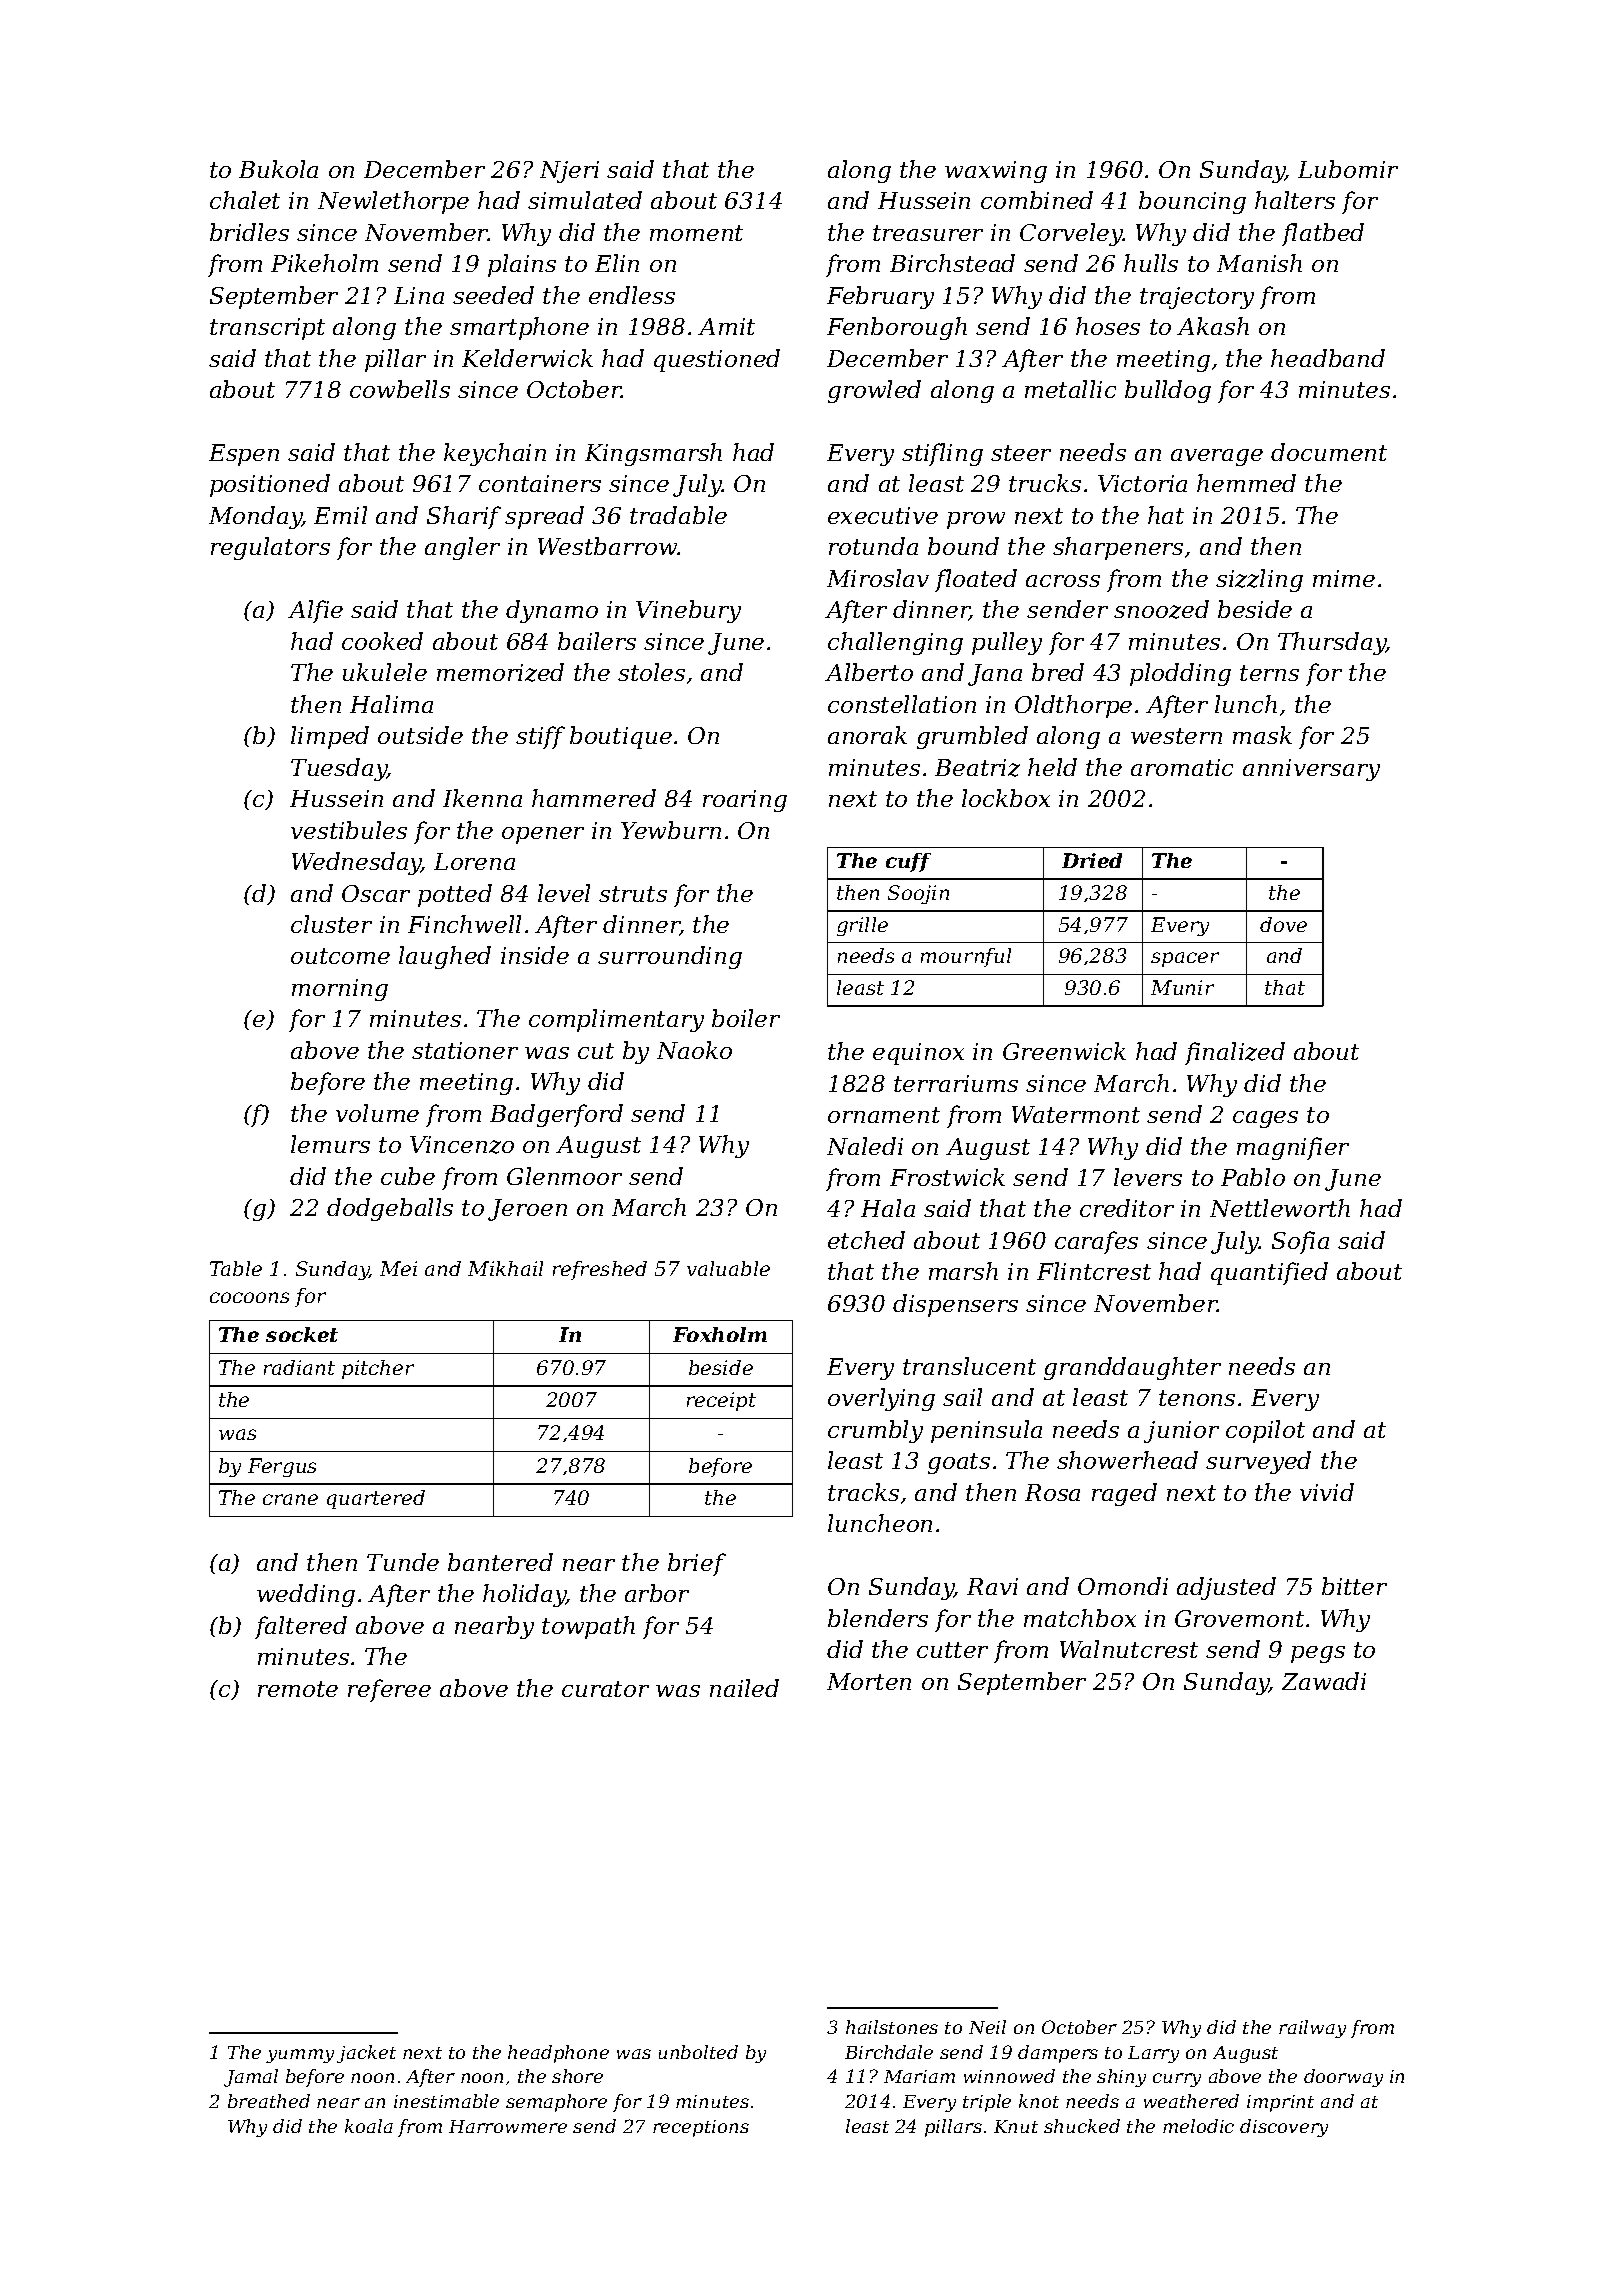  I want to click on Thursday, so click(1332, 643).
